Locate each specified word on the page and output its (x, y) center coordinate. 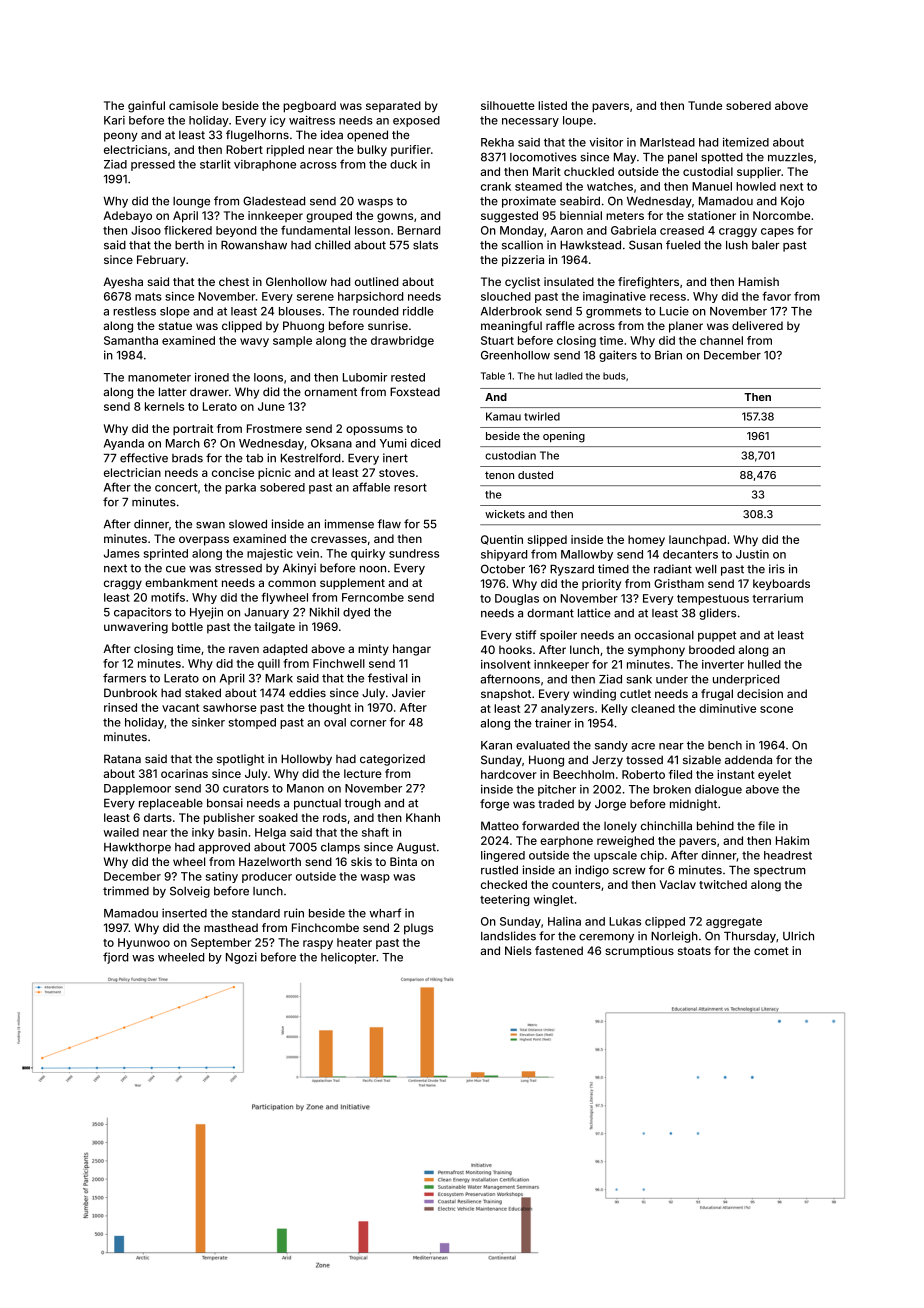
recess (668, 297)
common (292, 583)
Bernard (419, 230)
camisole (193, 105)
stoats (694, 951)
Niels (518, 950)
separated (393, 106)
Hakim (792, 840)
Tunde (705, 105)
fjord (115, 958)
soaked (278, 817)
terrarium (777, 598)
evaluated (543, 745)
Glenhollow (296, 281)
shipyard (504, 555)
